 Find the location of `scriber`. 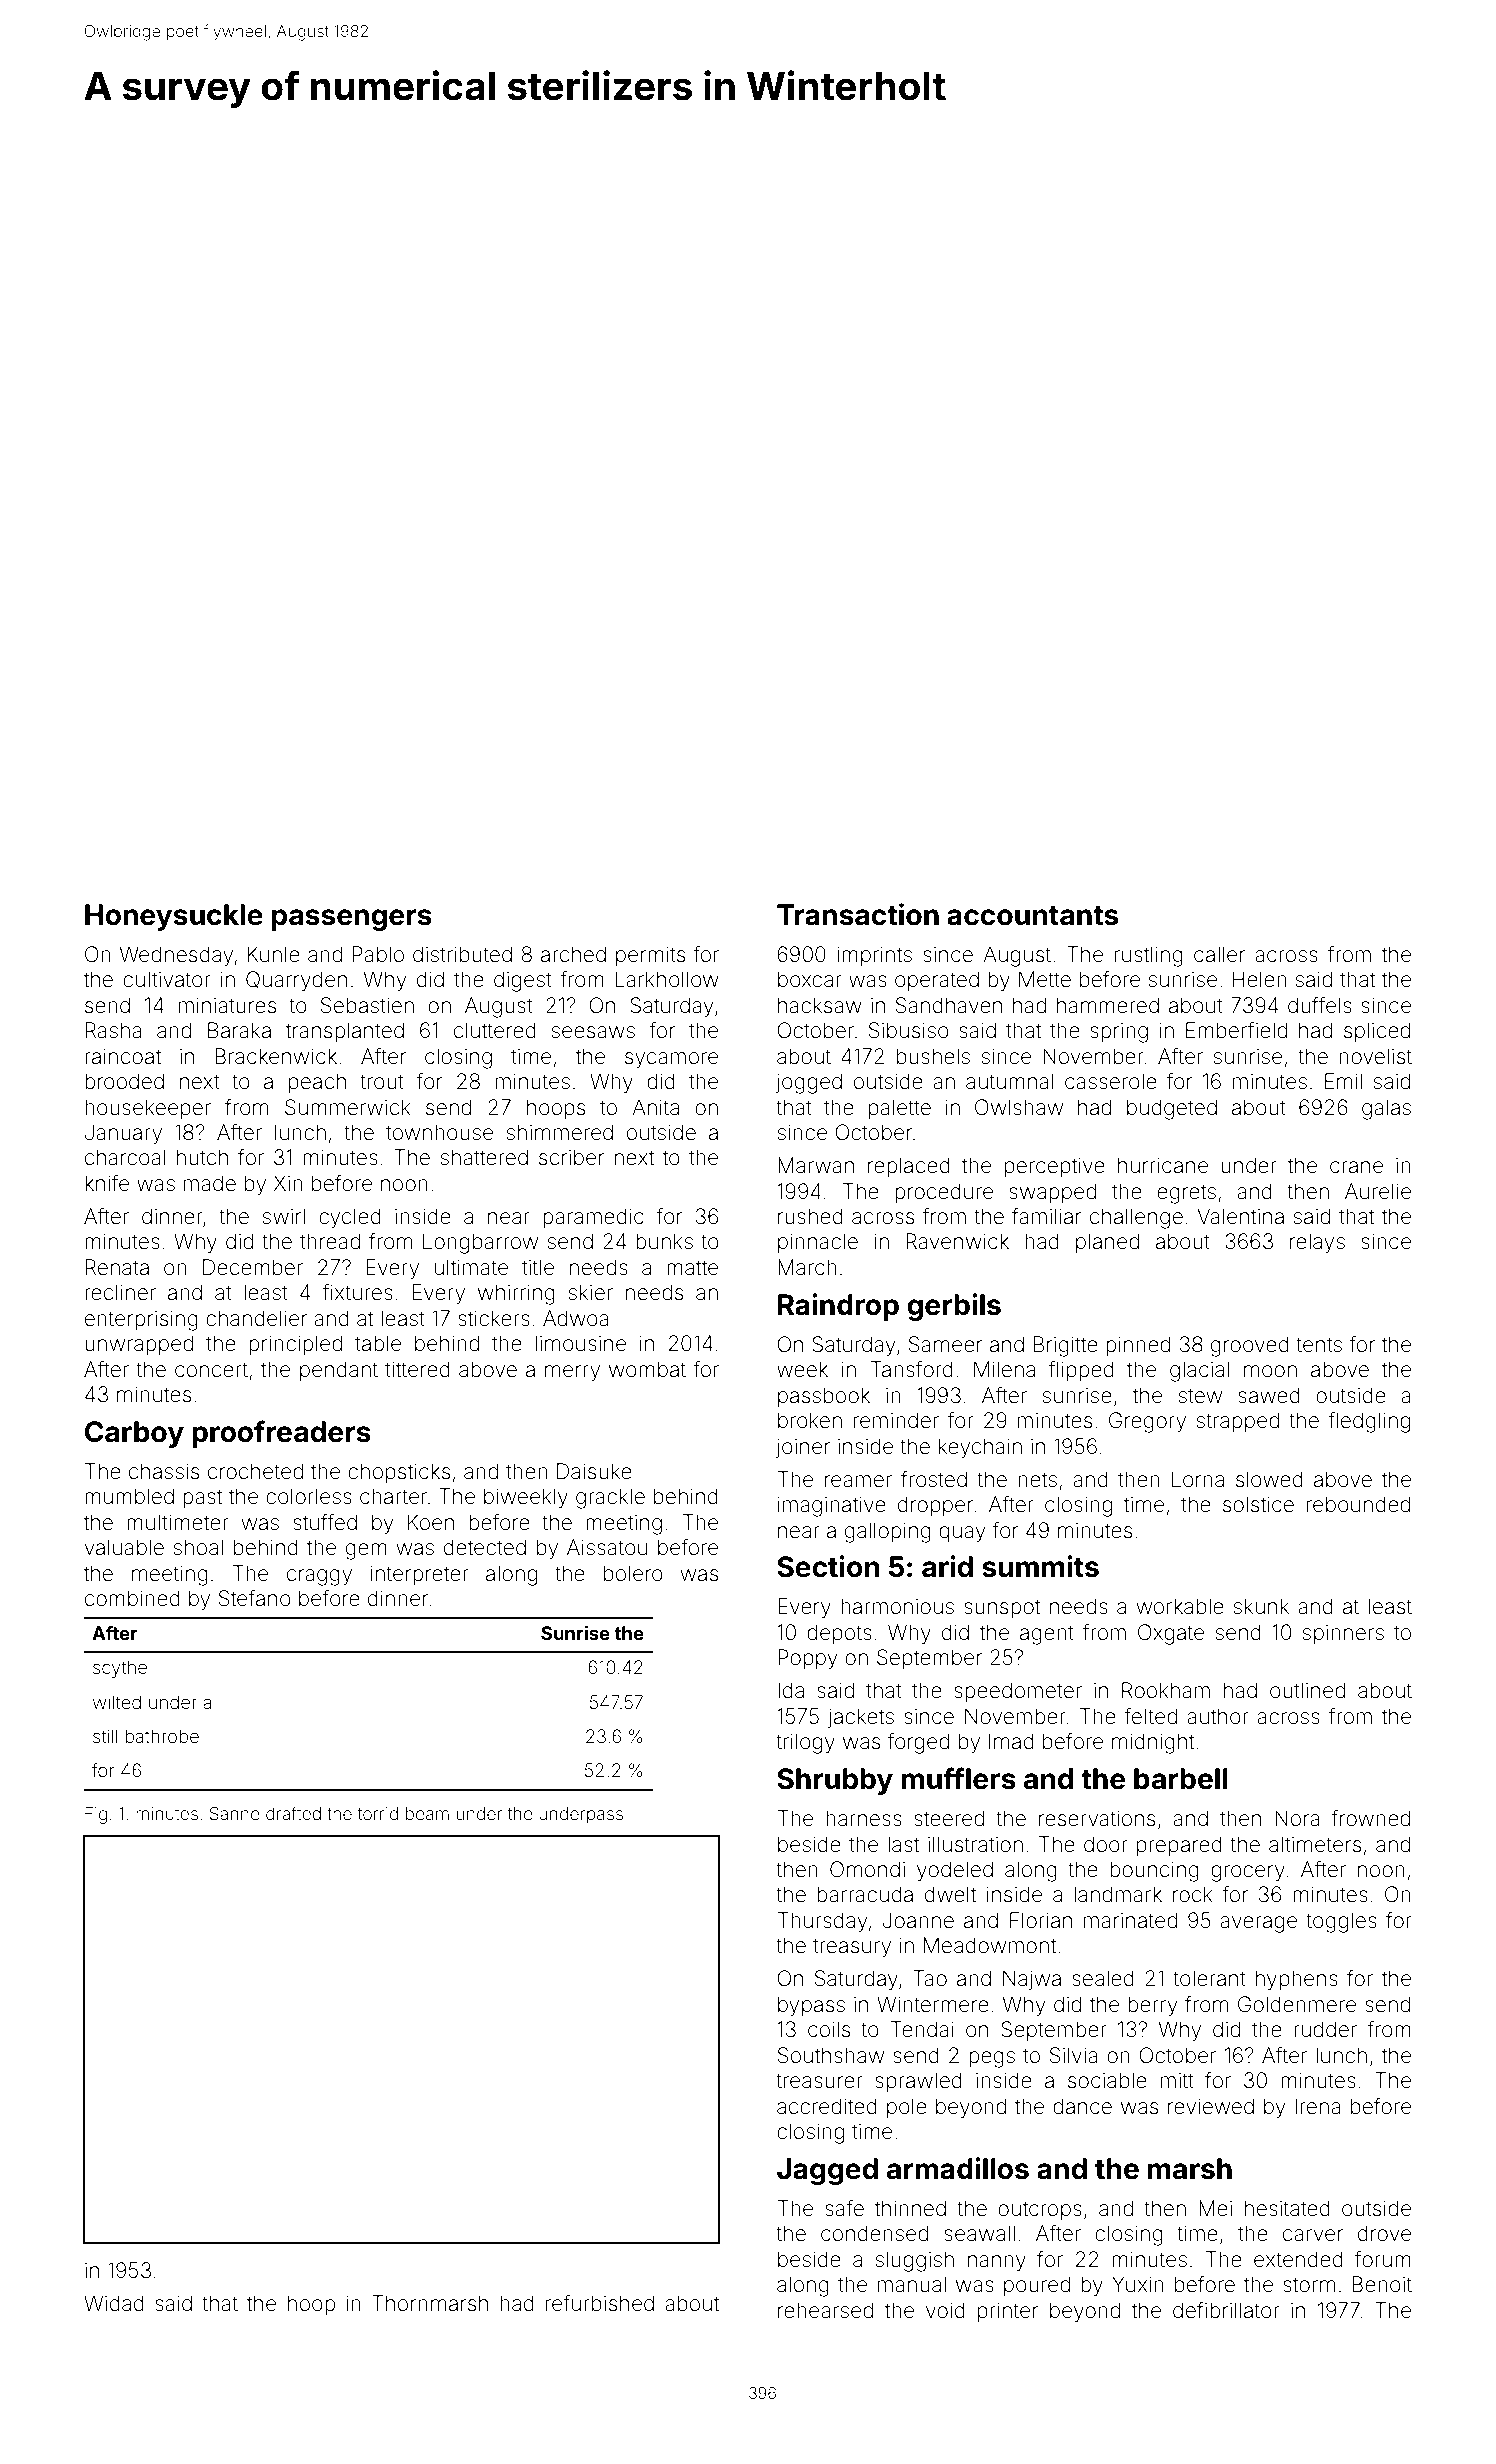

scriber is located at coordinates (571, 1157).
